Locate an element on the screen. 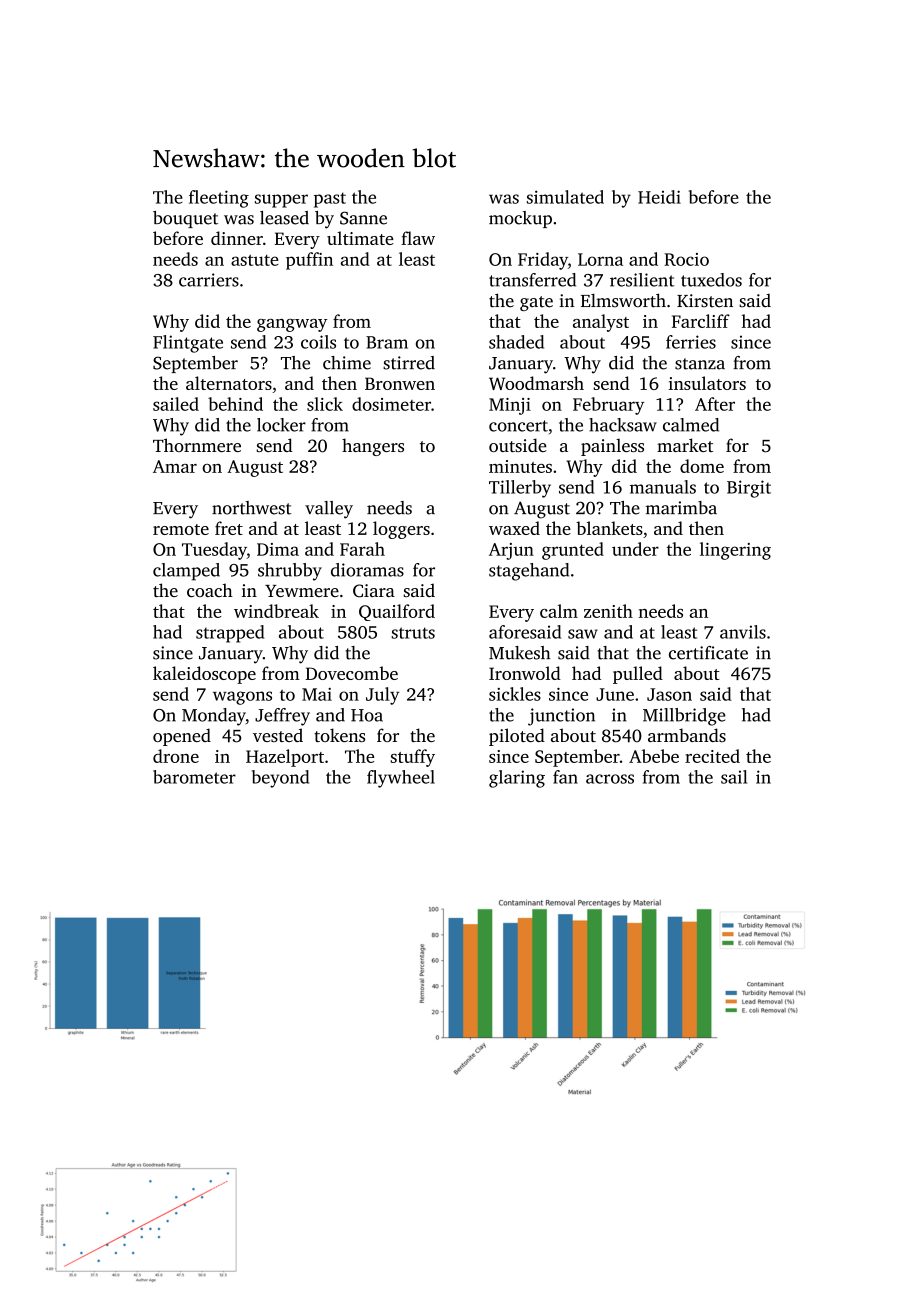  analyst is located at coordinates (601, 323).
